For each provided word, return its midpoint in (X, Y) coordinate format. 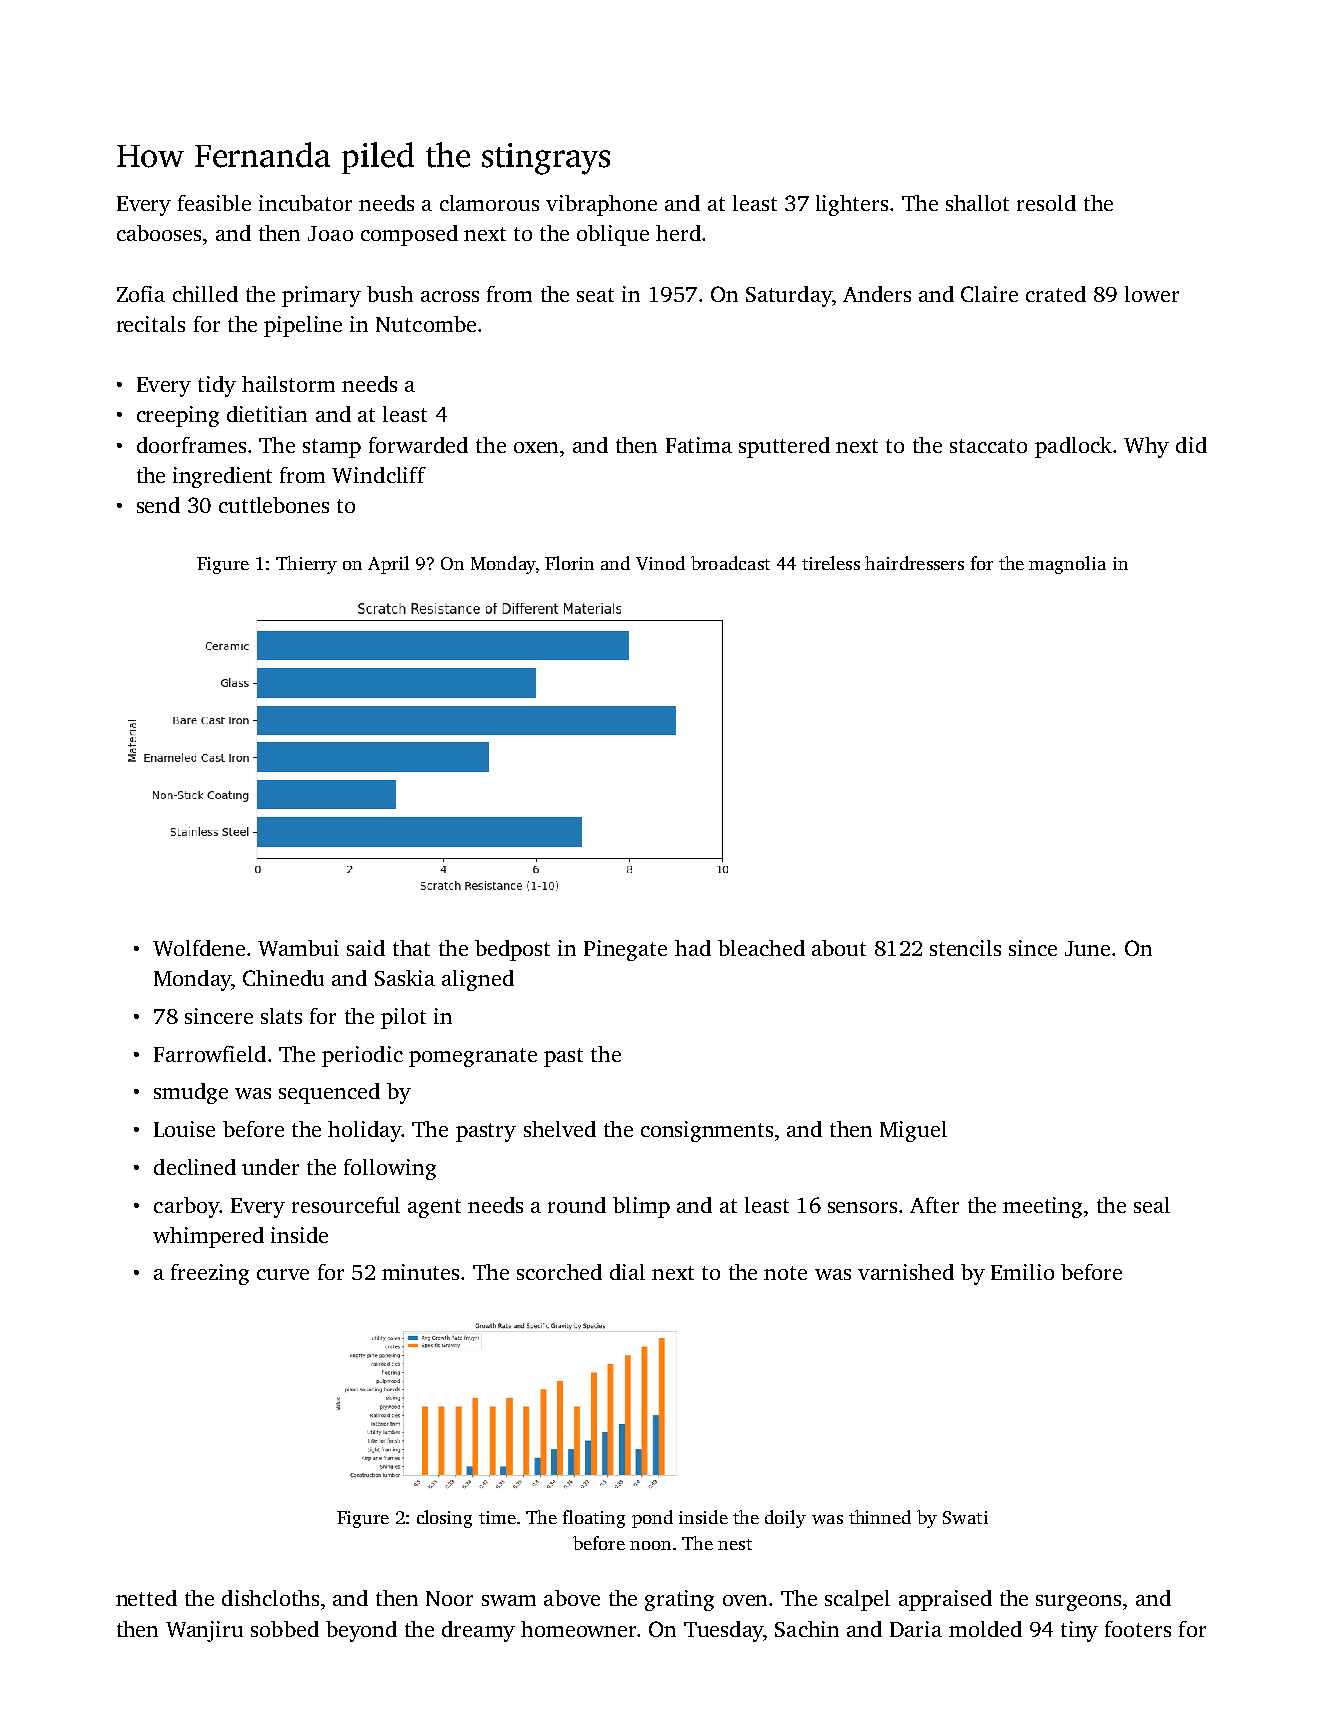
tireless (831, 563)
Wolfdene (199, 948)
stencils (965, 948)
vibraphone (601, 205)
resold (1046, 203)
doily (785, 1519)
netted (146, 1598)
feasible (214, 203)
